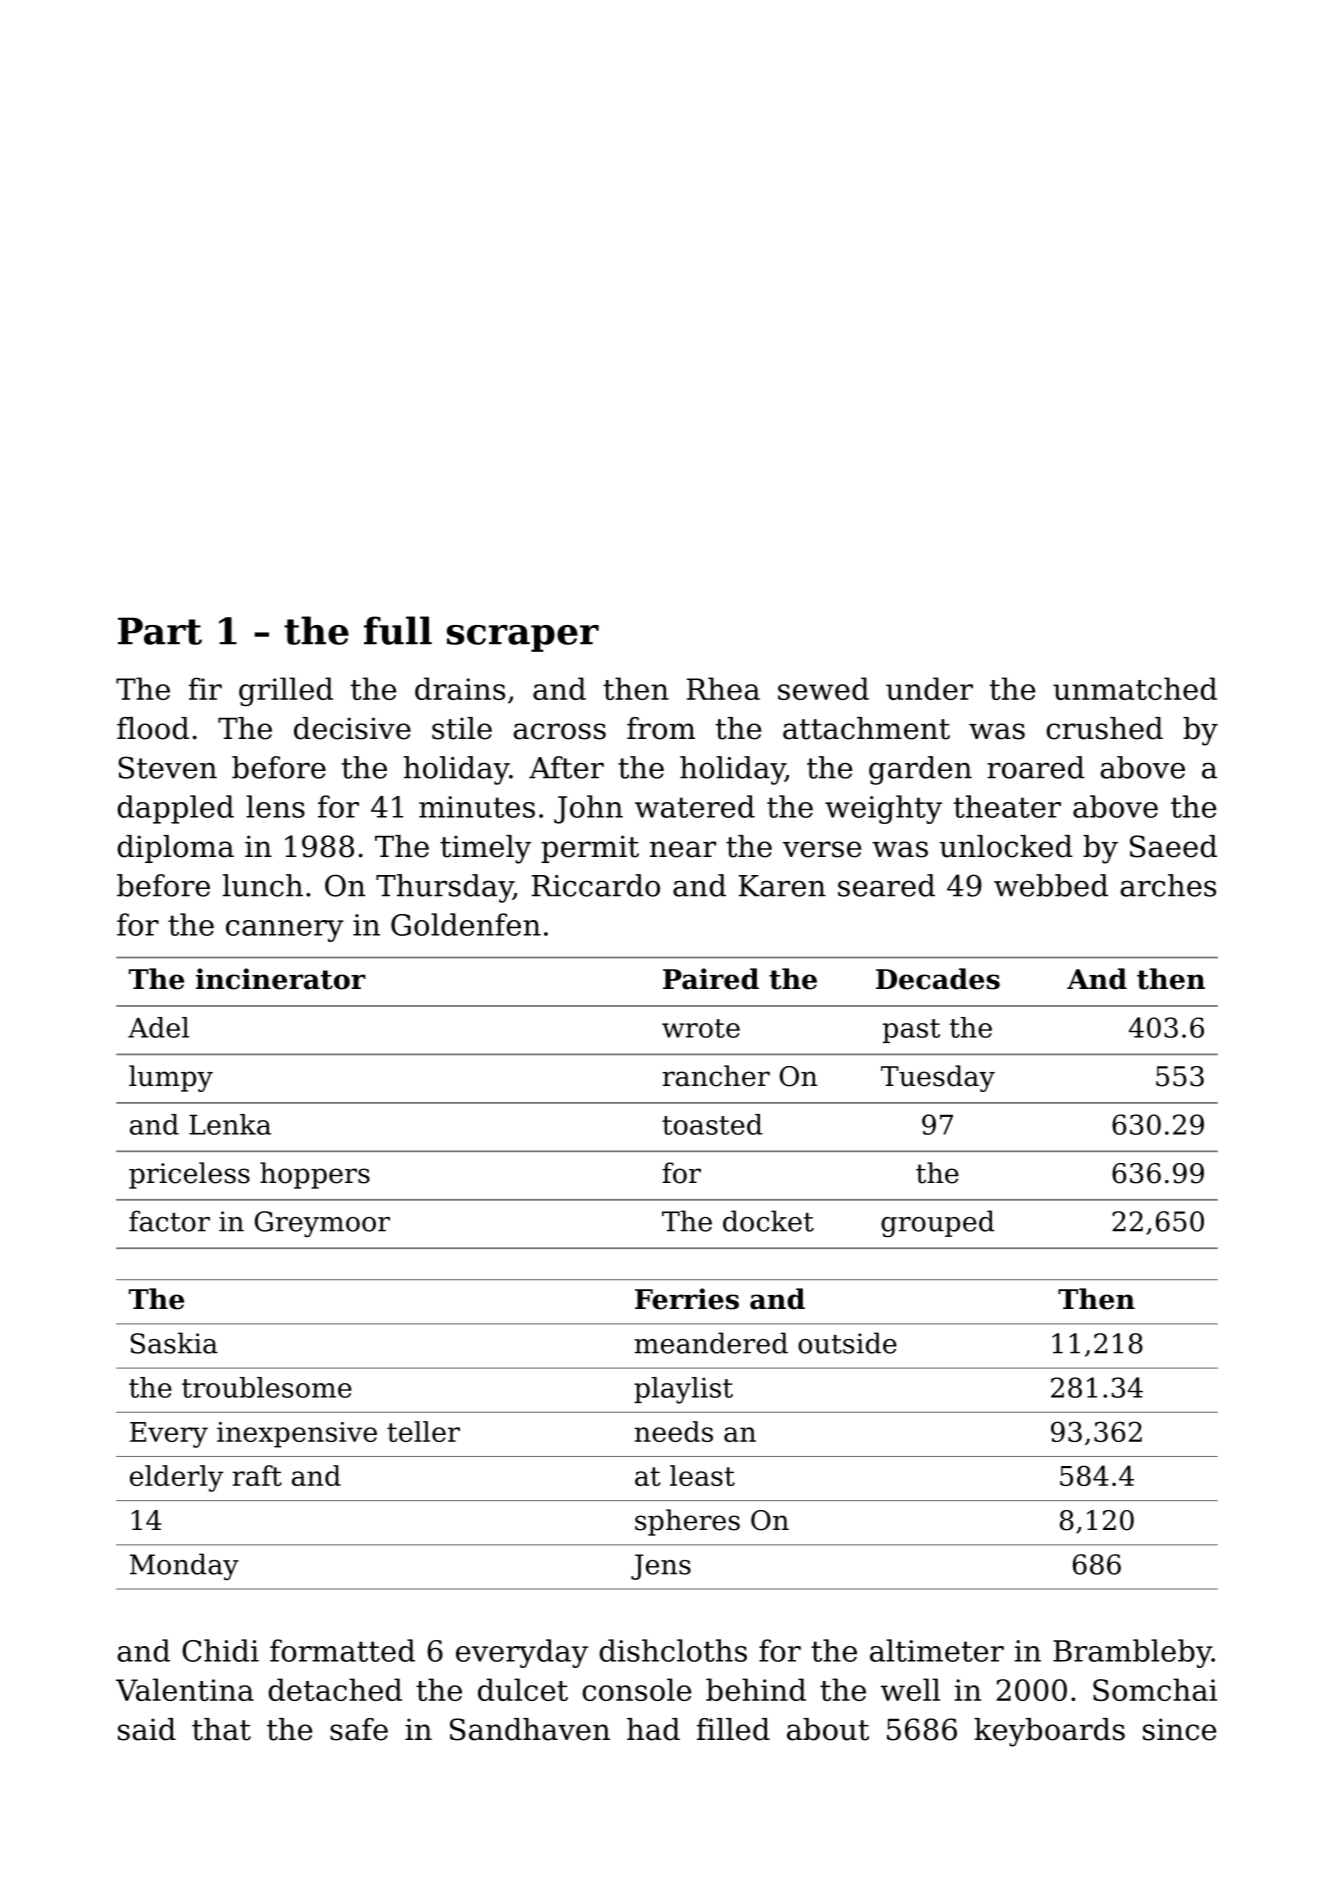 The height and width of the document is (1886, 1334). Describe the element at coordinates (673, 1650) in the document. I see `dishcloths` at that location.
